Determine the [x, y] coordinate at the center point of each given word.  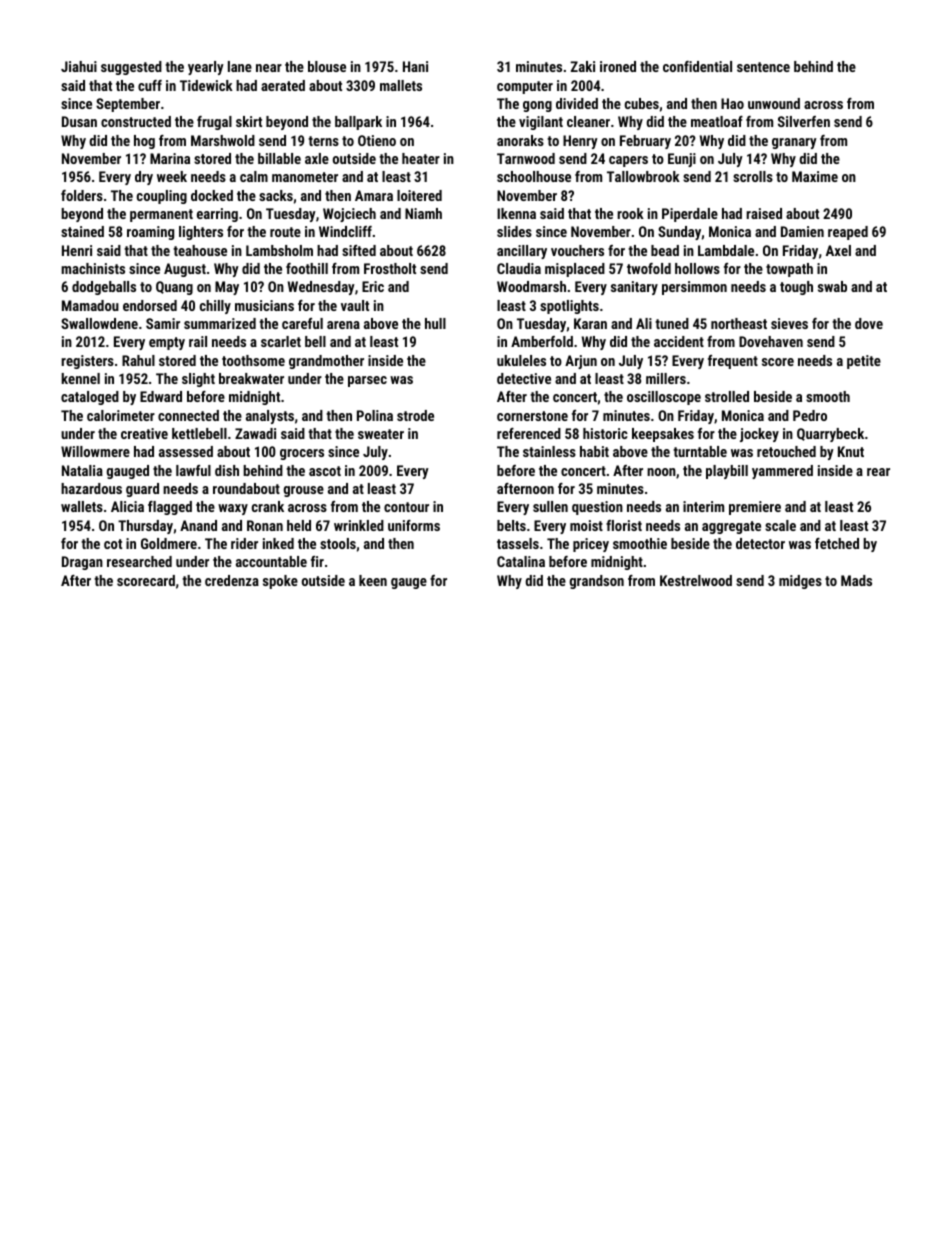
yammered [782, 472]
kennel [80, 378]
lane [240, 66]
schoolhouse [534, 176]
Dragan [82, 563]
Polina [375, 415]
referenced [529, 433]
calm [254, 176]
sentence [763, 67]
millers [666, 378]
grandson [597, 582]
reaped [848, 233]
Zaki [583, 66]
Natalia [82, 470]
